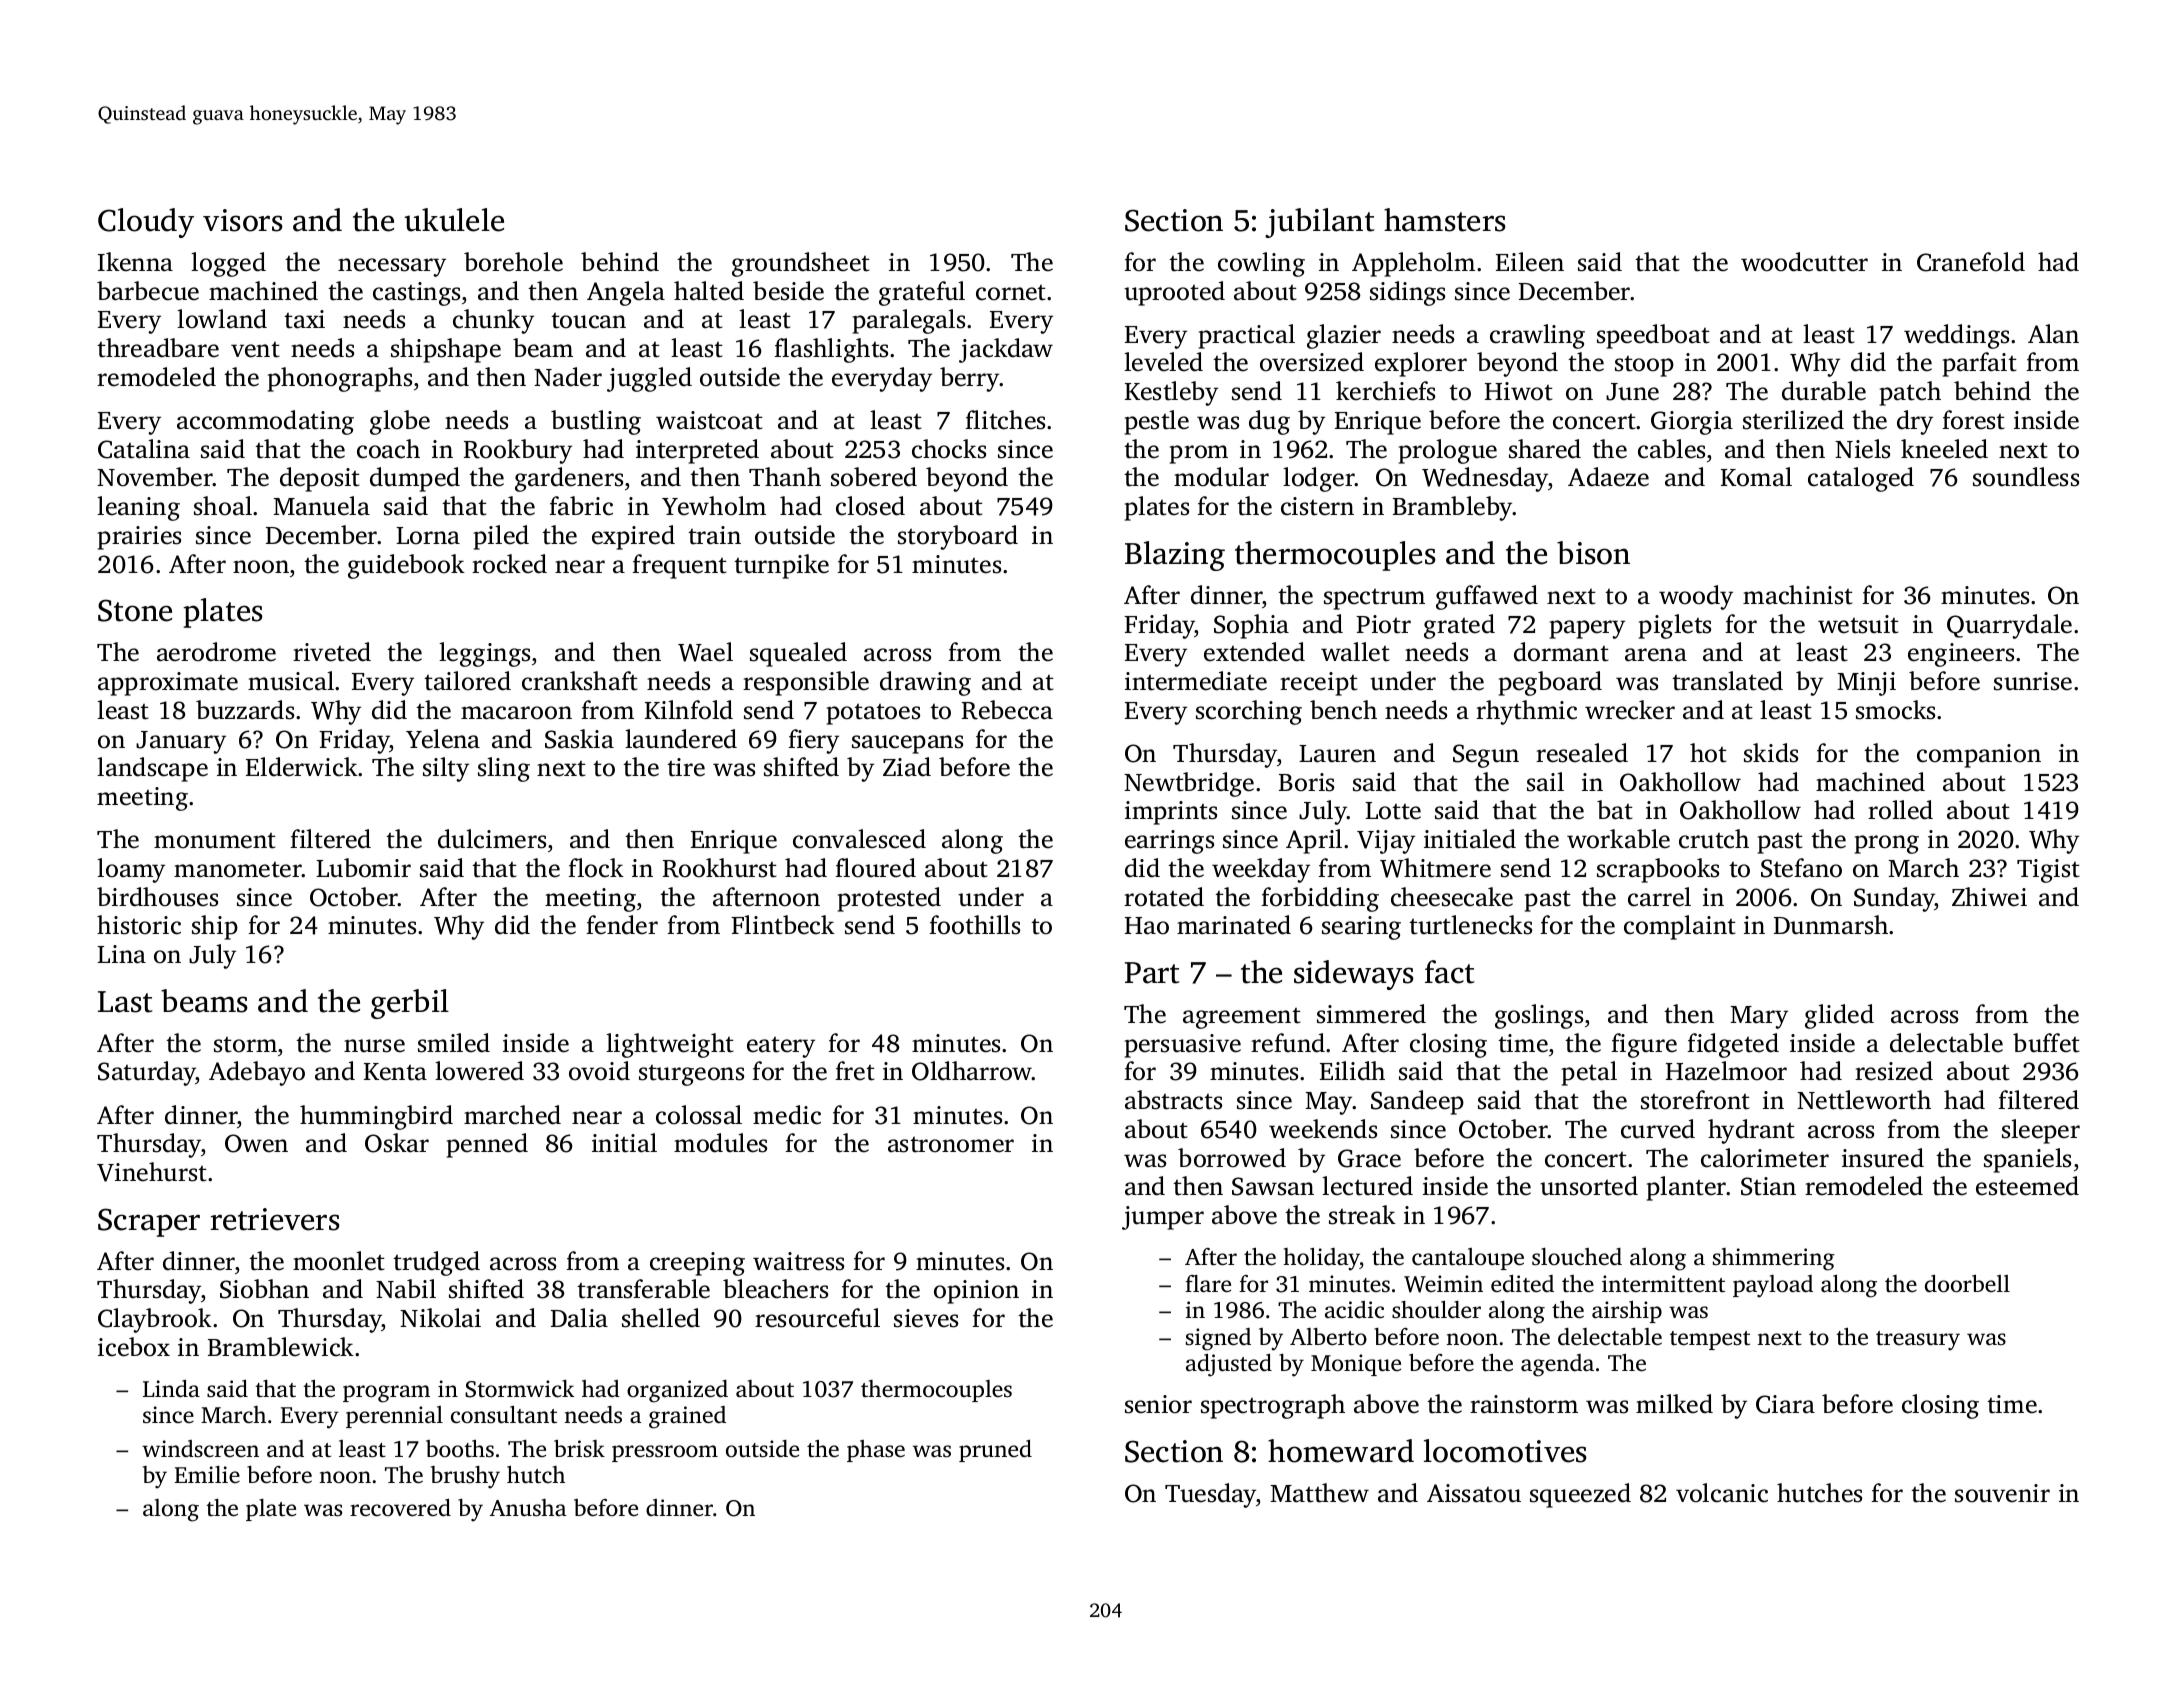  What do you see at coordinates (2046, 1043) in the screenshot?
I see `buffet` at bounding box center [2046, 1043].
